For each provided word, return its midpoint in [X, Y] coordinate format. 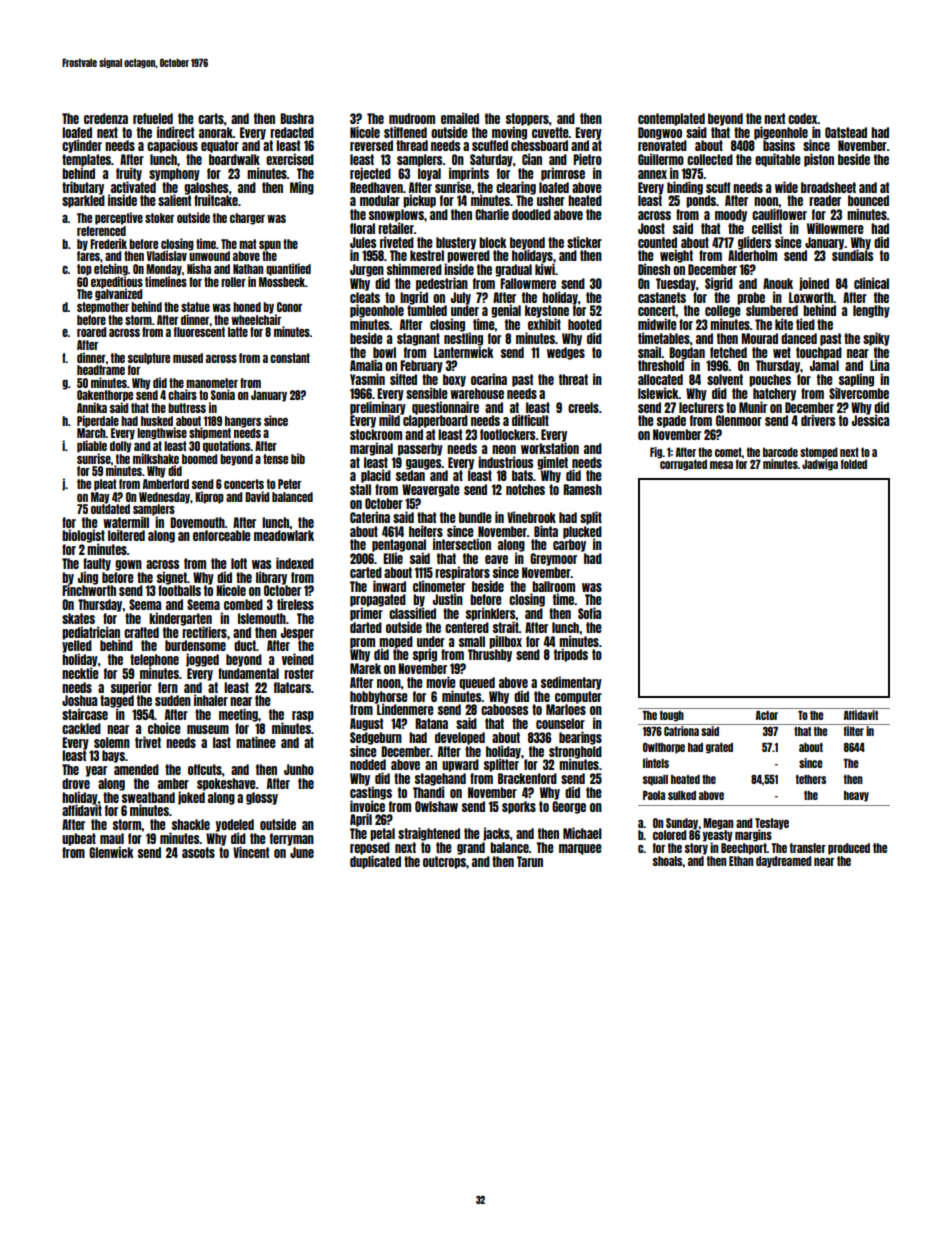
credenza [106, 118]
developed [460, 738]
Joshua [79, 700]
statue [195, 307]
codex [803, 118]
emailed [460, 118]
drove [76, 783]
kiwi [545, 269]
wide [786, 187]
